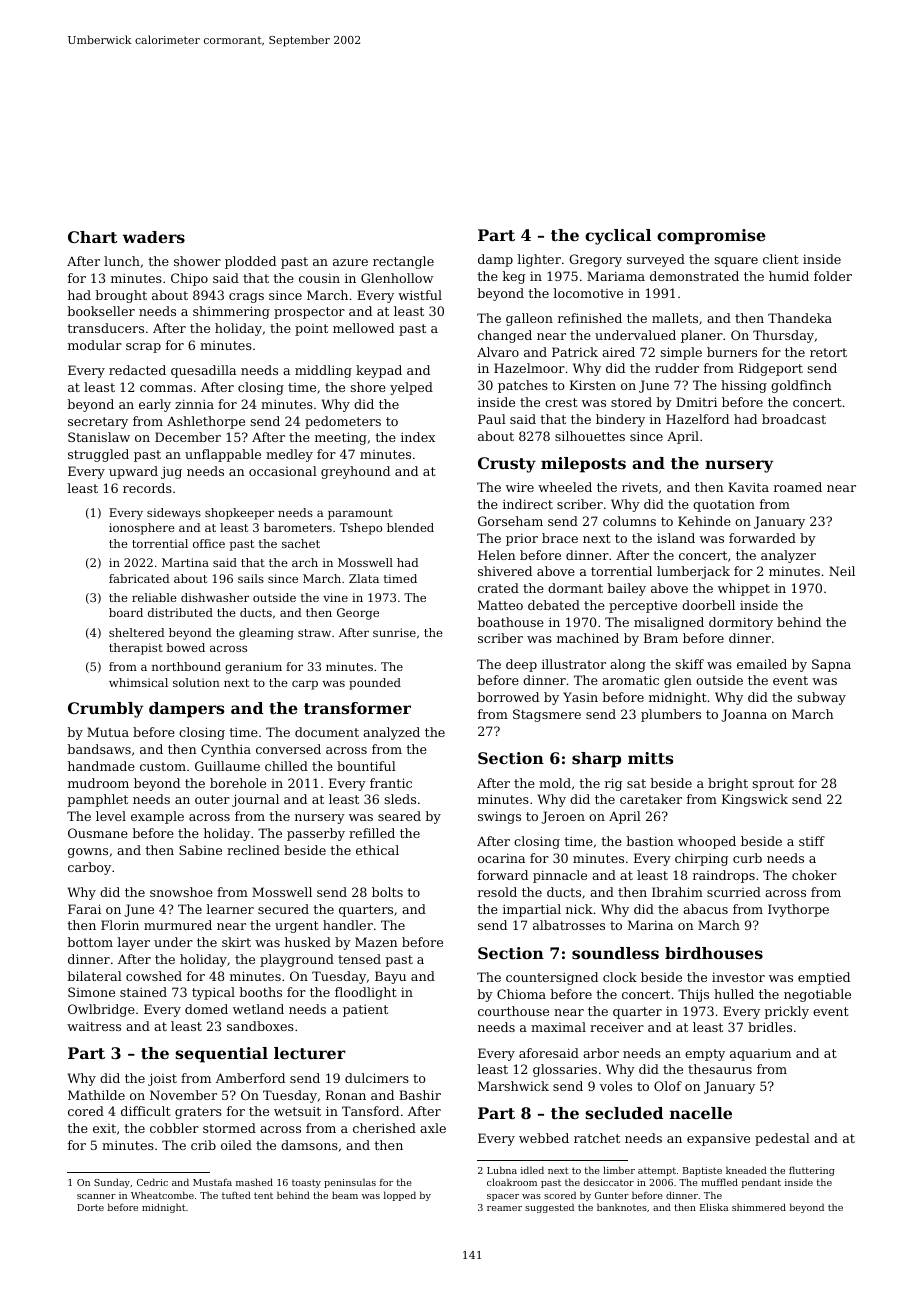 The image size is (924, 1308). Describe the element at coordinates (185, 562) in the image. I see `Martina` at that location.
